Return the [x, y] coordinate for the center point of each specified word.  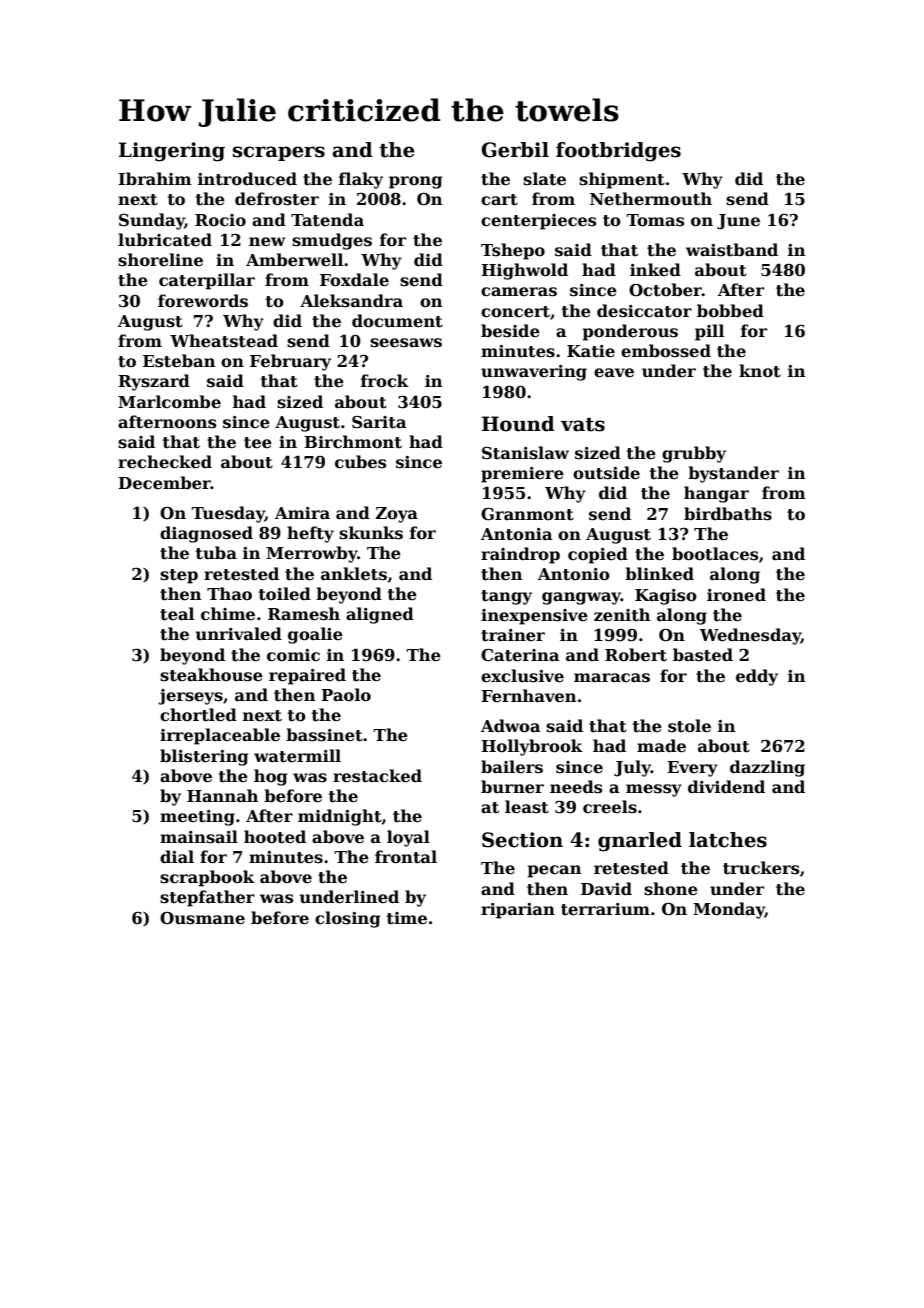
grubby [694, 454]
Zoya [397, 515]
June [738, 222]
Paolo [346, 695]
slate [544, 179]
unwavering [534, 373]
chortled [198, 715]
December [164, 483]
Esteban [179, 361]
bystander [733, 474]
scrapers [279, 153]
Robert [636, 655]
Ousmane [202, 918]
